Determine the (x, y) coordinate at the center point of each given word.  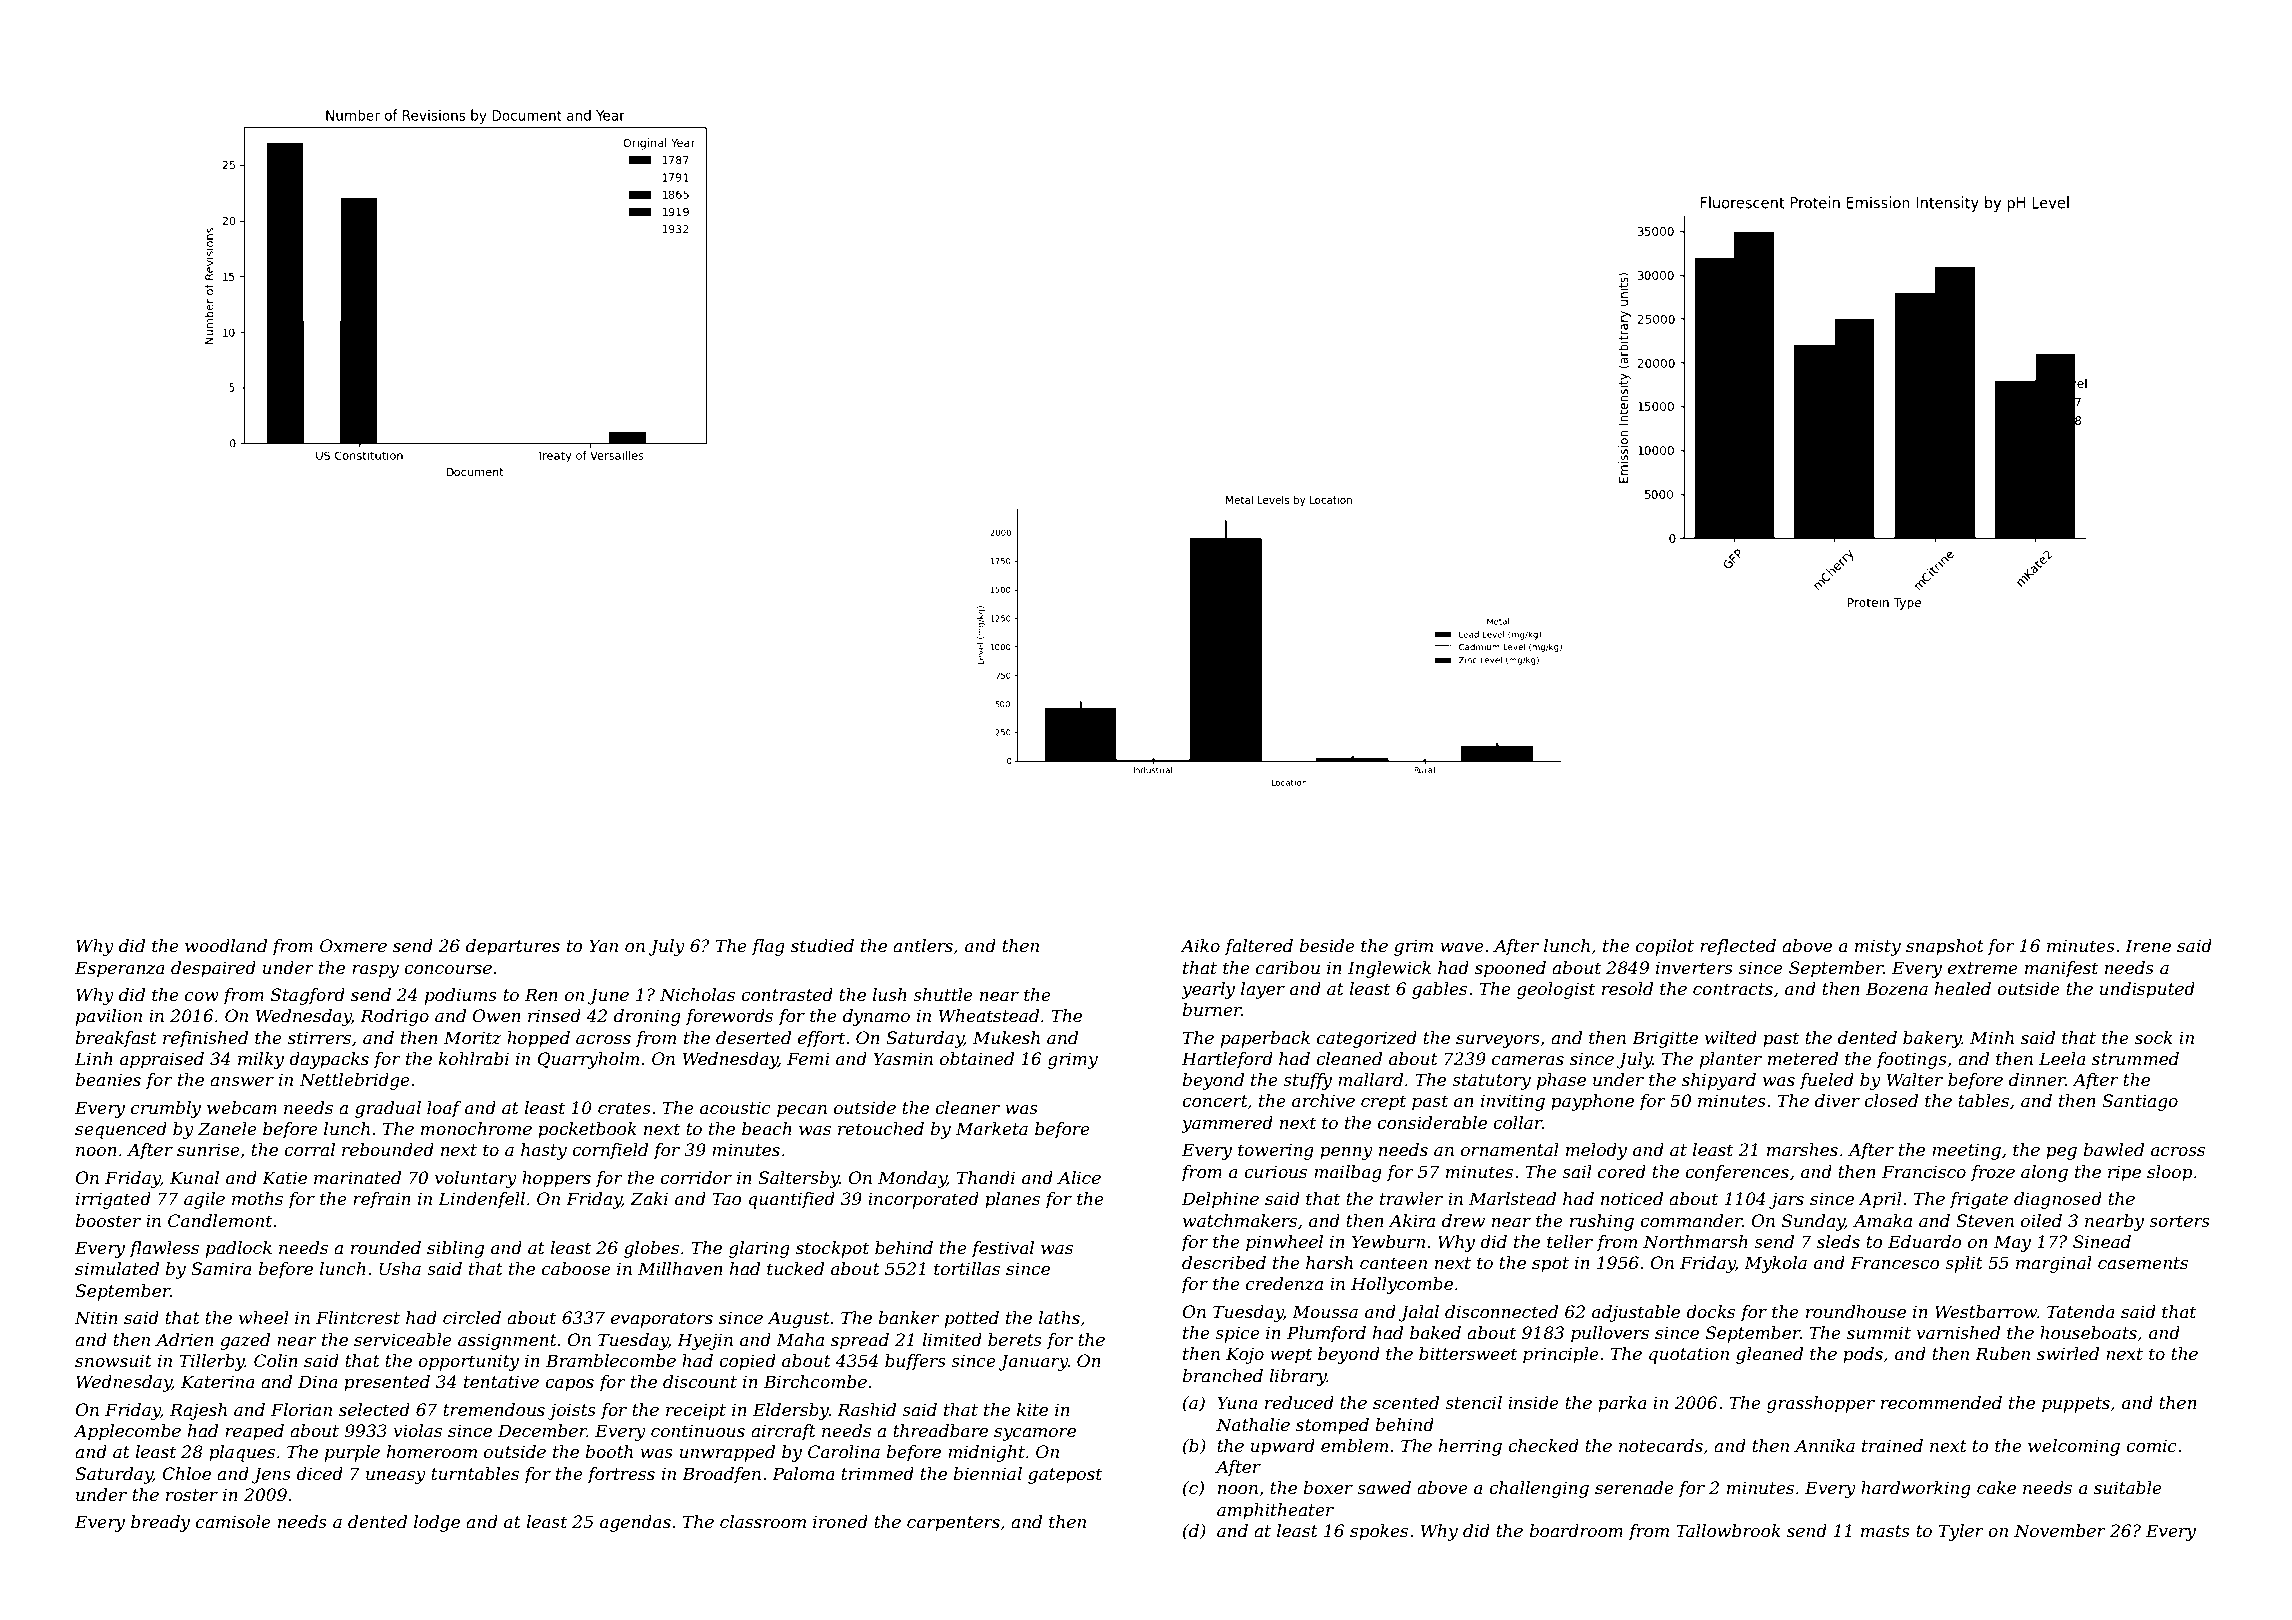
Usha (400, 1268)
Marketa (992, 1128)
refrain (382, 1200)
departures (513, 947)
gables (1439, 990)
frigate (1979, 1200)
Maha (800, 1339)
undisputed (2147, 990)
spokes (1379, 1532)
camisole (233, 1521)
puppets (2076, 1405)
